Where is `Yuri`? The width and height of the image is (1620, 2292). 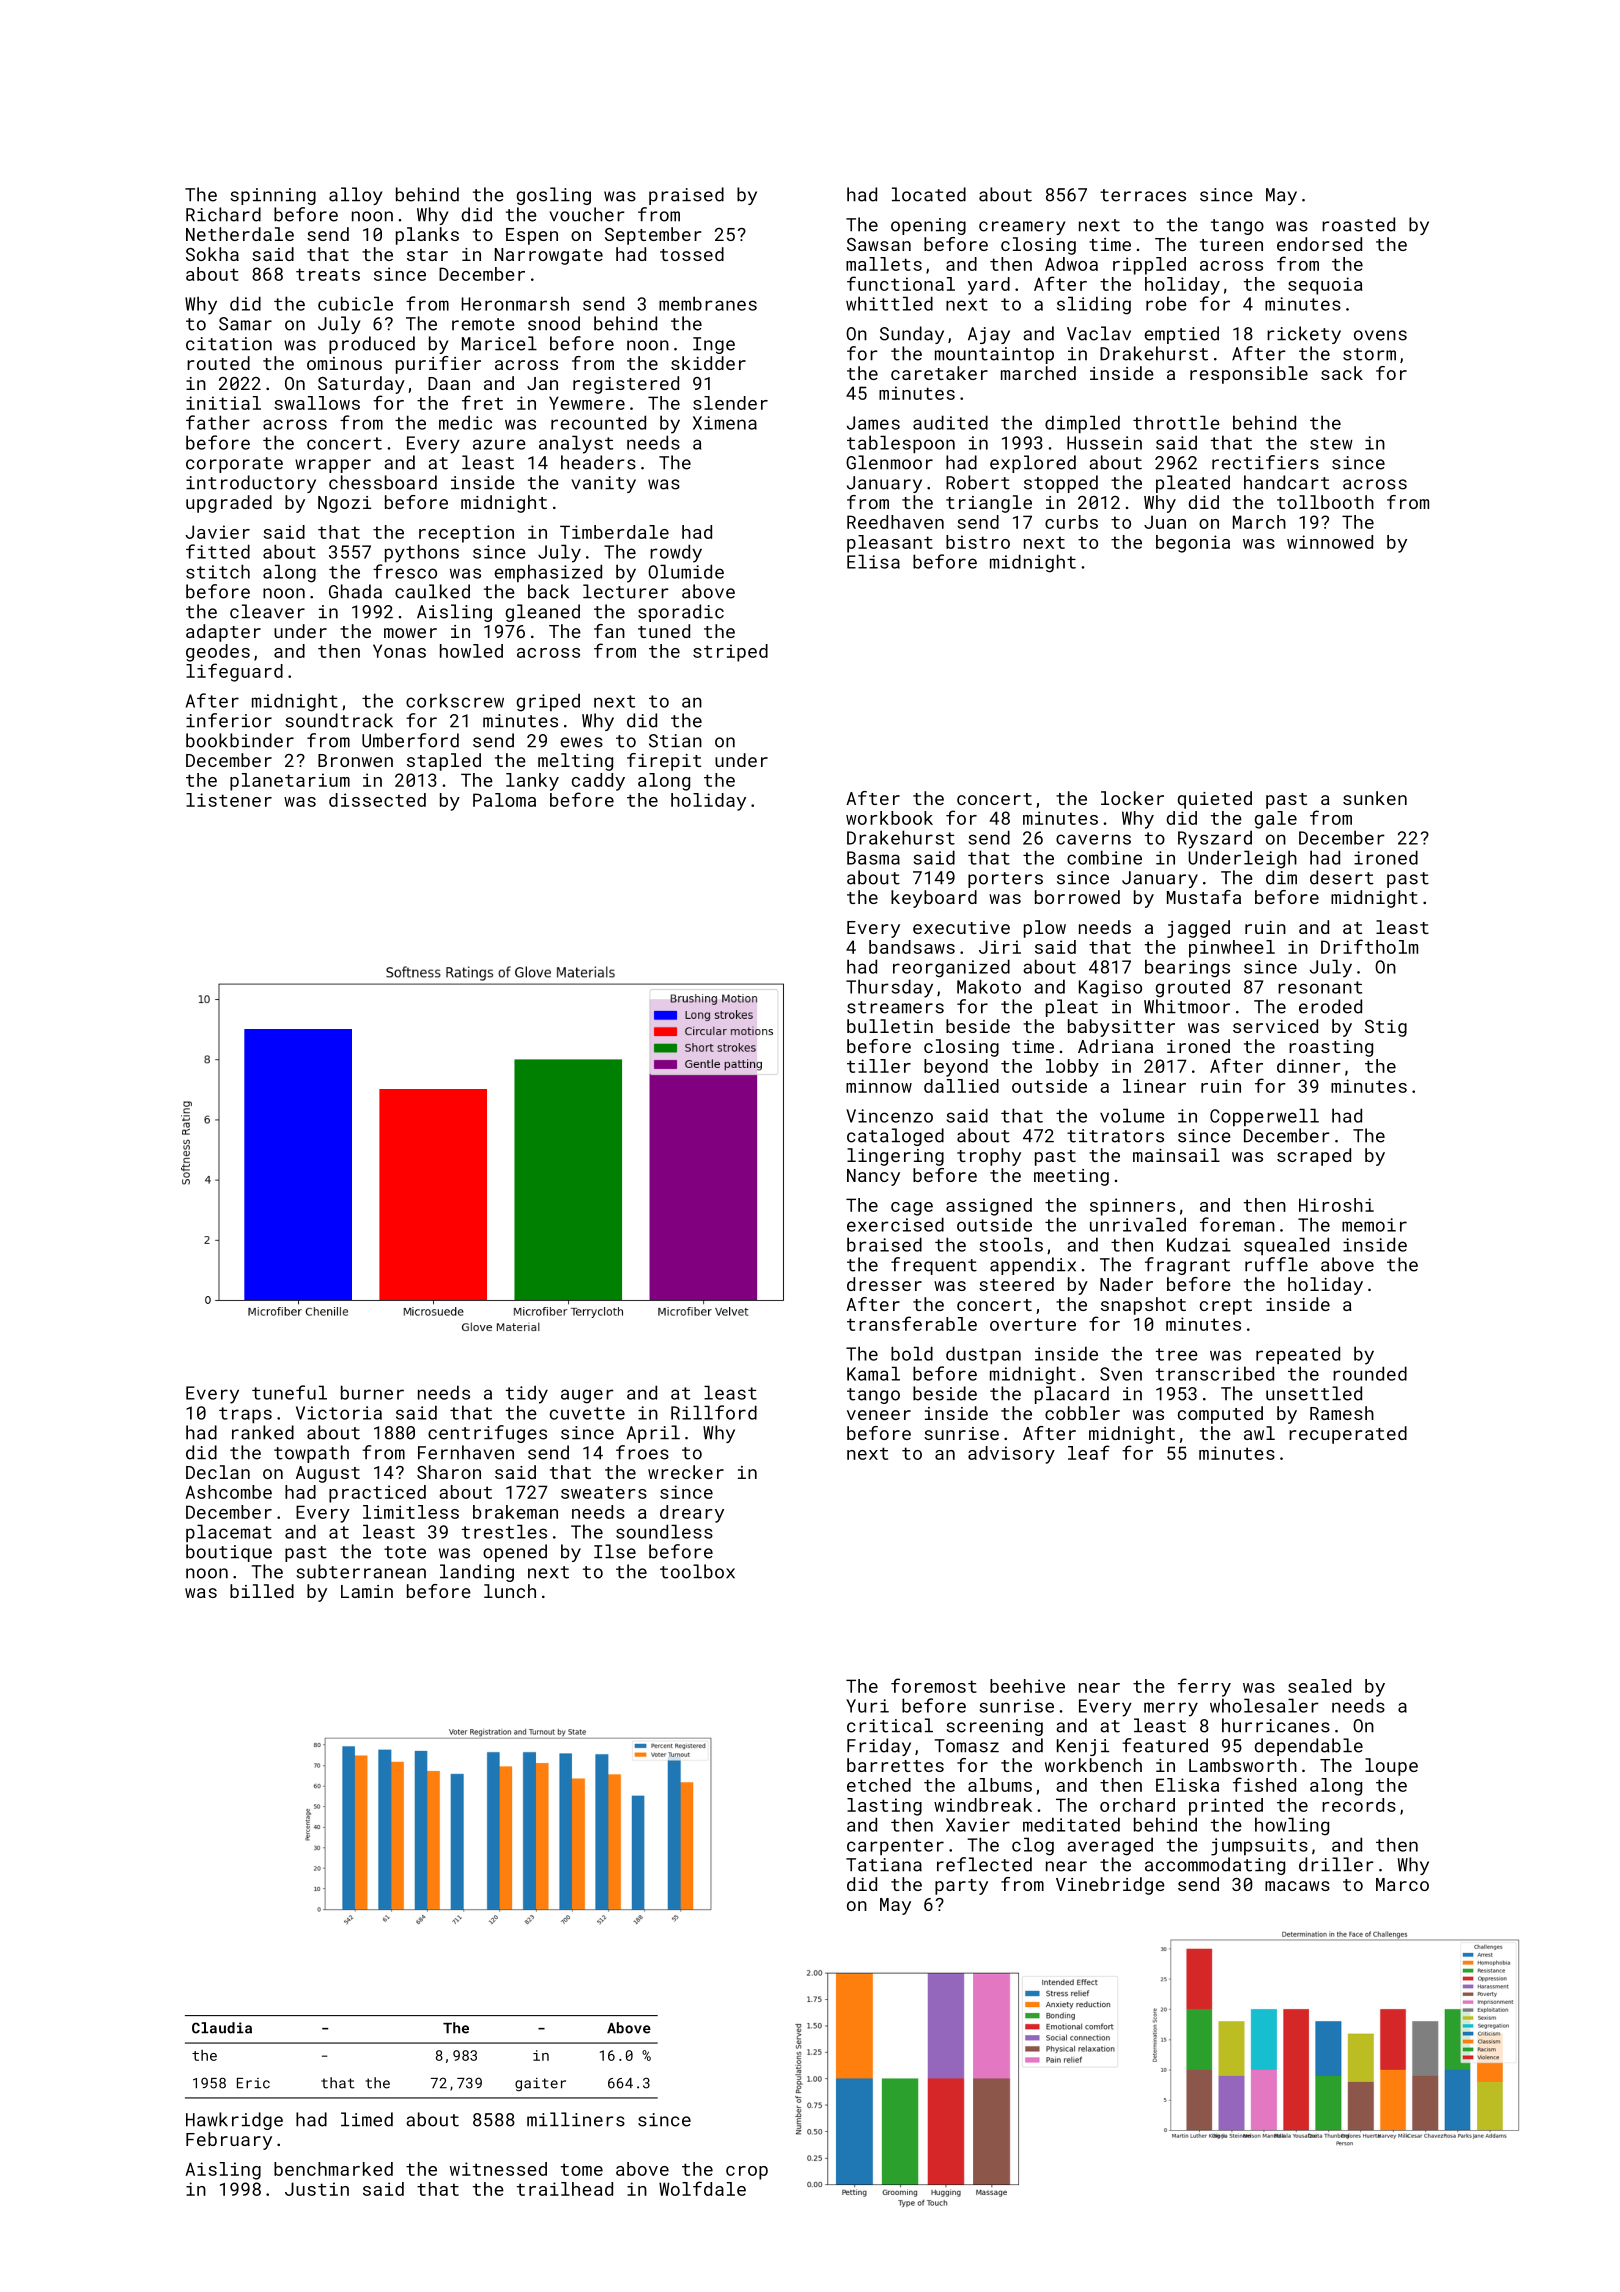 Yuri is located at coordinates (867, 1706).
